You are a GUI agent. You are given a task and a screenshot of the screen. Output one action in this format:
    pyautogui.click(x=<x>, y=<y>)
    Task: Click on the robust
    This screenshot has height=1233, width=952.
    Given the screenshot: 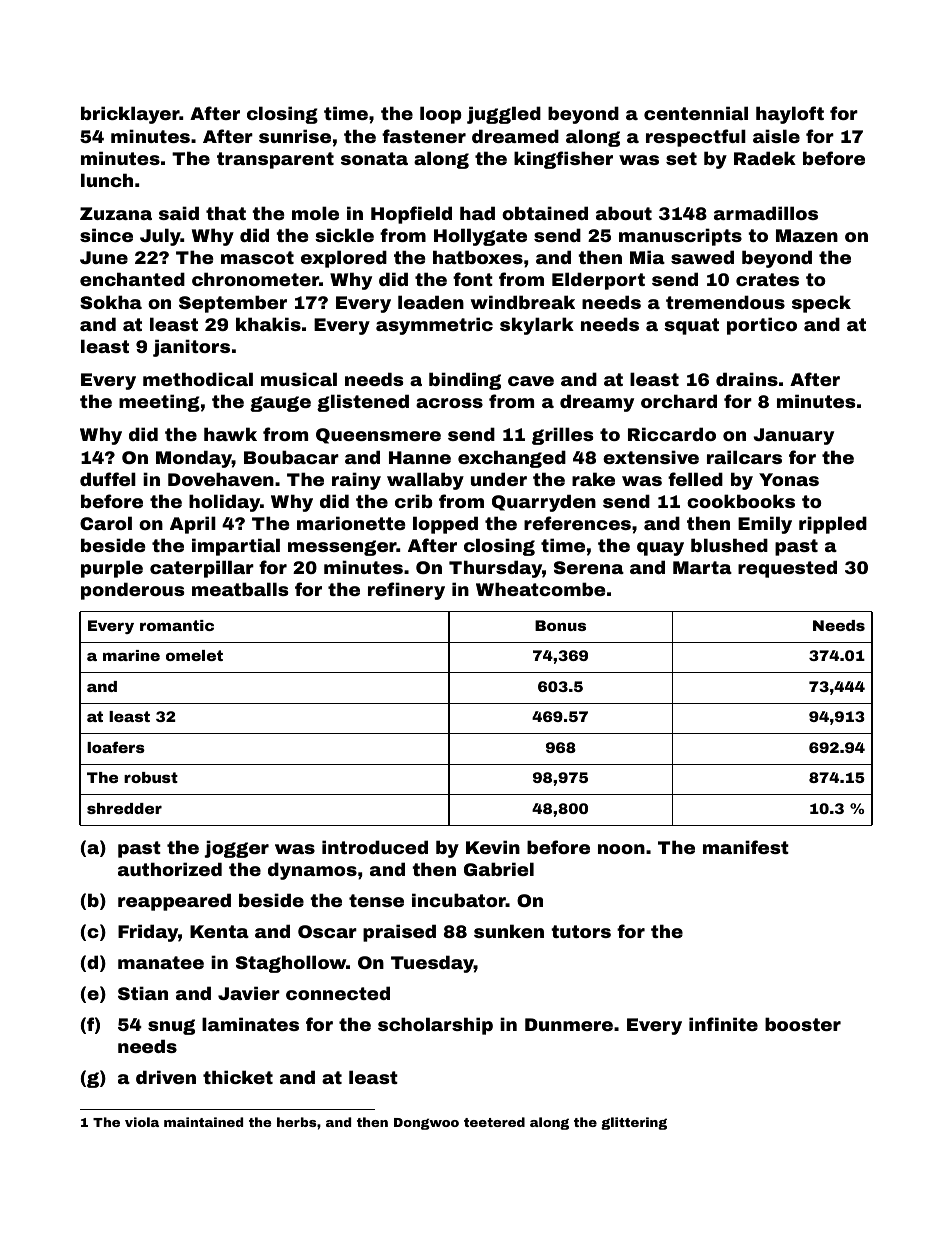 What is the action you would take?
    pyautogui.click(x=151, y=777)
